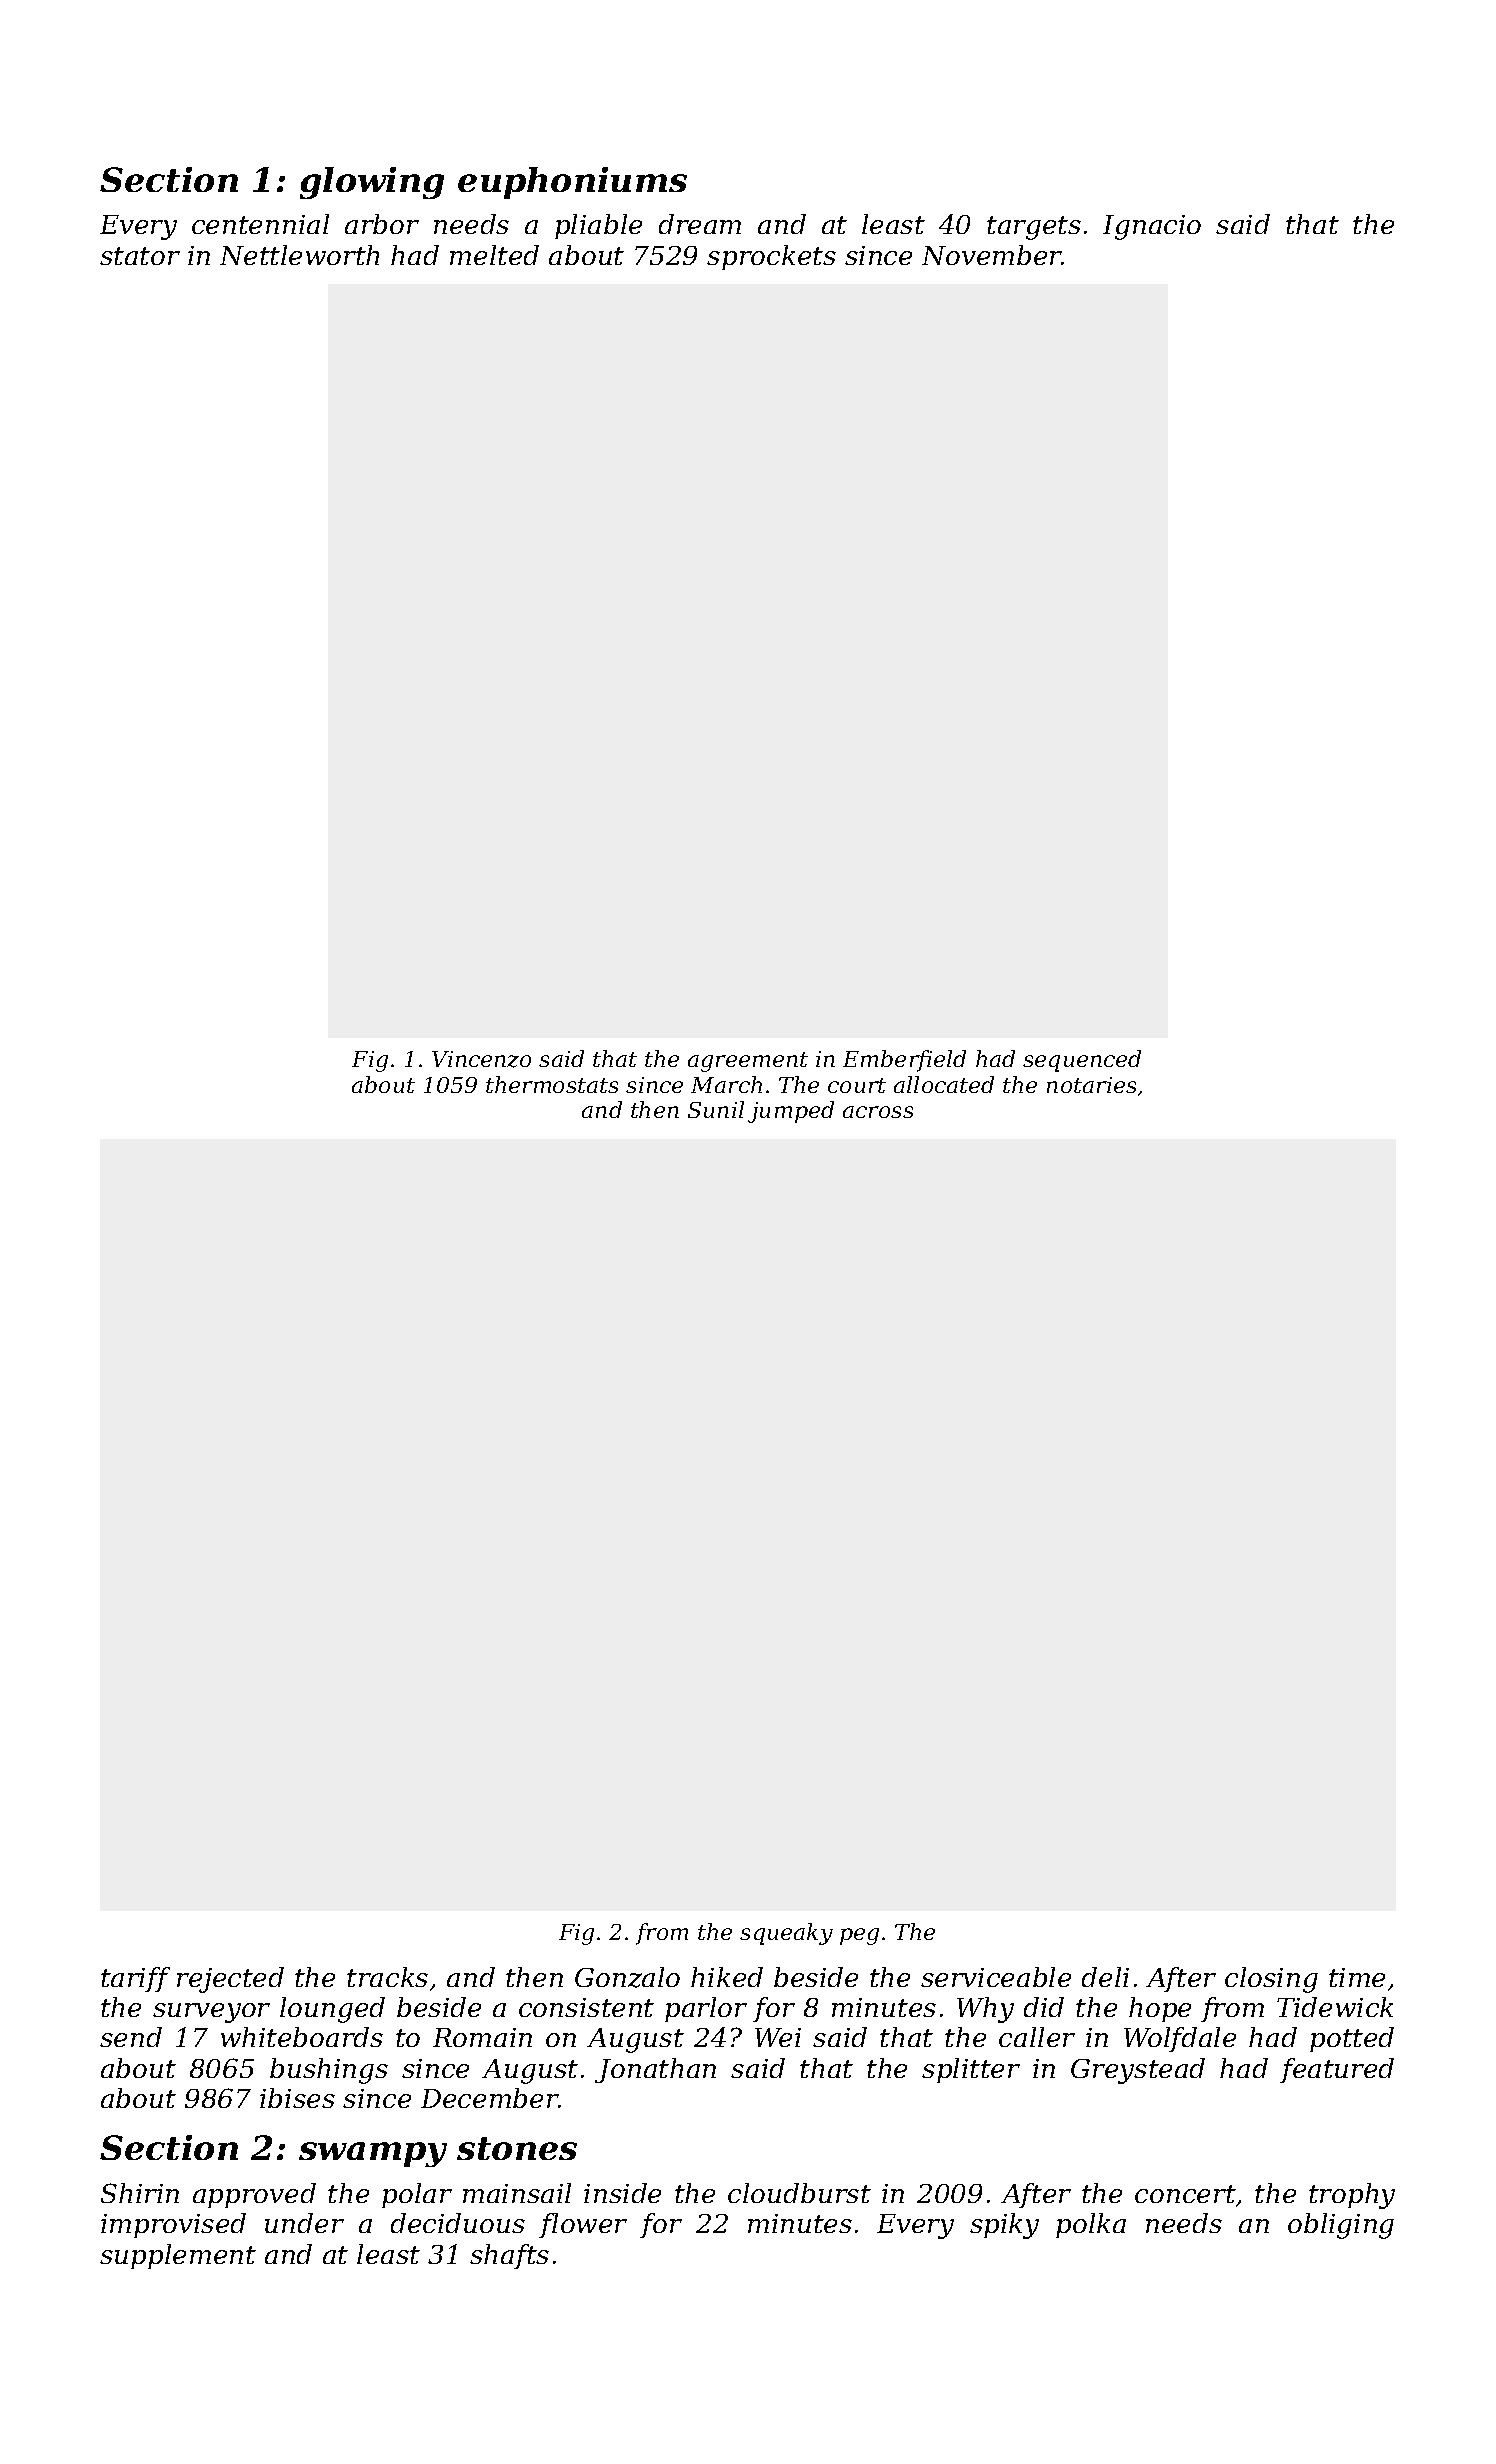  What do you see at coordinates (211, 2013) in the image?
I see `surveyor` at bounding box center [211, 2013].
